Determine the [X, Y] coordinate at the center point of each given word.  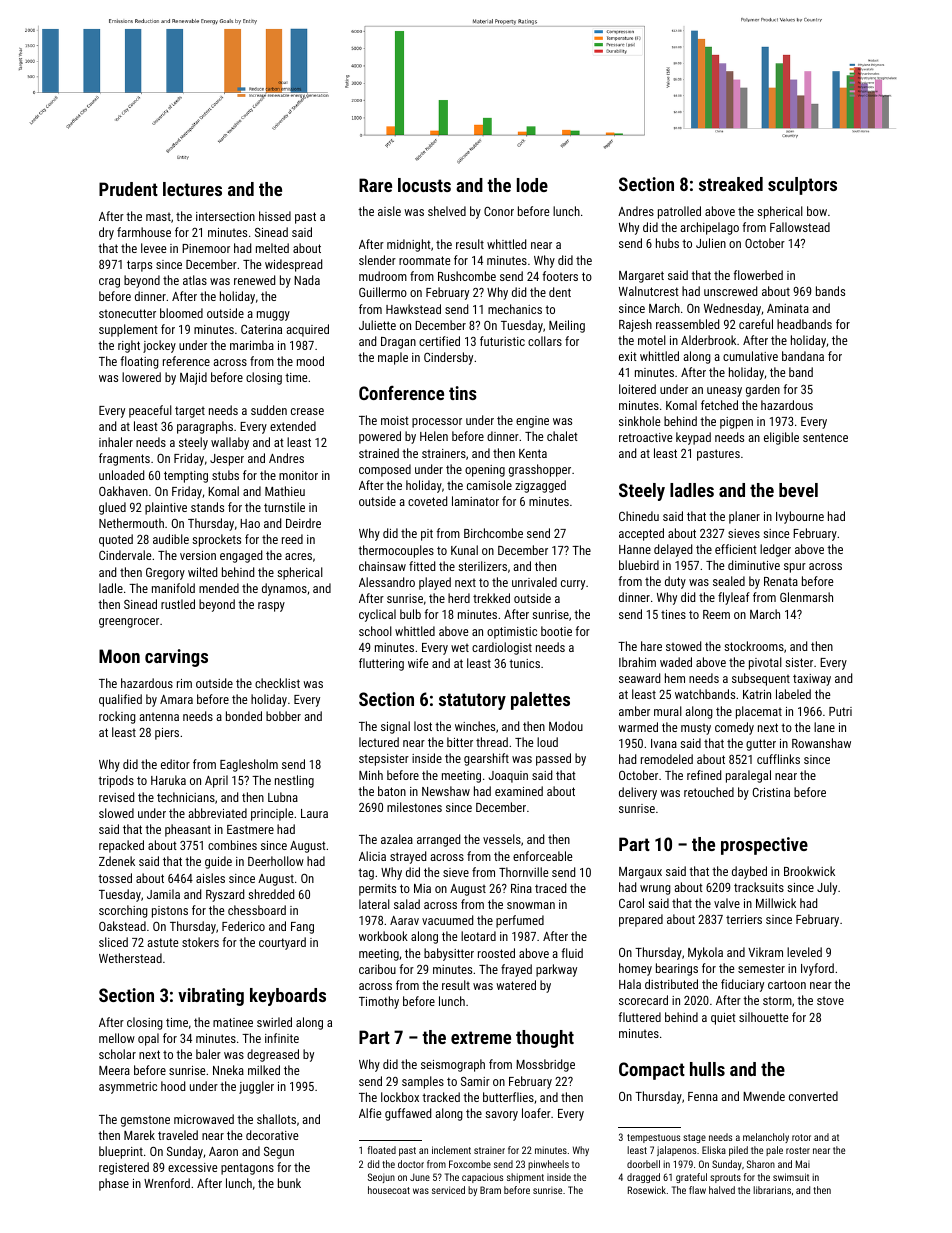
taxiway [812, 680]
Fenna [703, 1096]
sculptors [802, 186]
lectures [192, 189]
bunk [289, 1183]
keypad [693, 438]
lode [532, 185]
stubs [225, 475]
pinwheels [548, 1165]
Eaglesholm [249, 765]
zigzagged [540, 486]
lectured [379, 742]
